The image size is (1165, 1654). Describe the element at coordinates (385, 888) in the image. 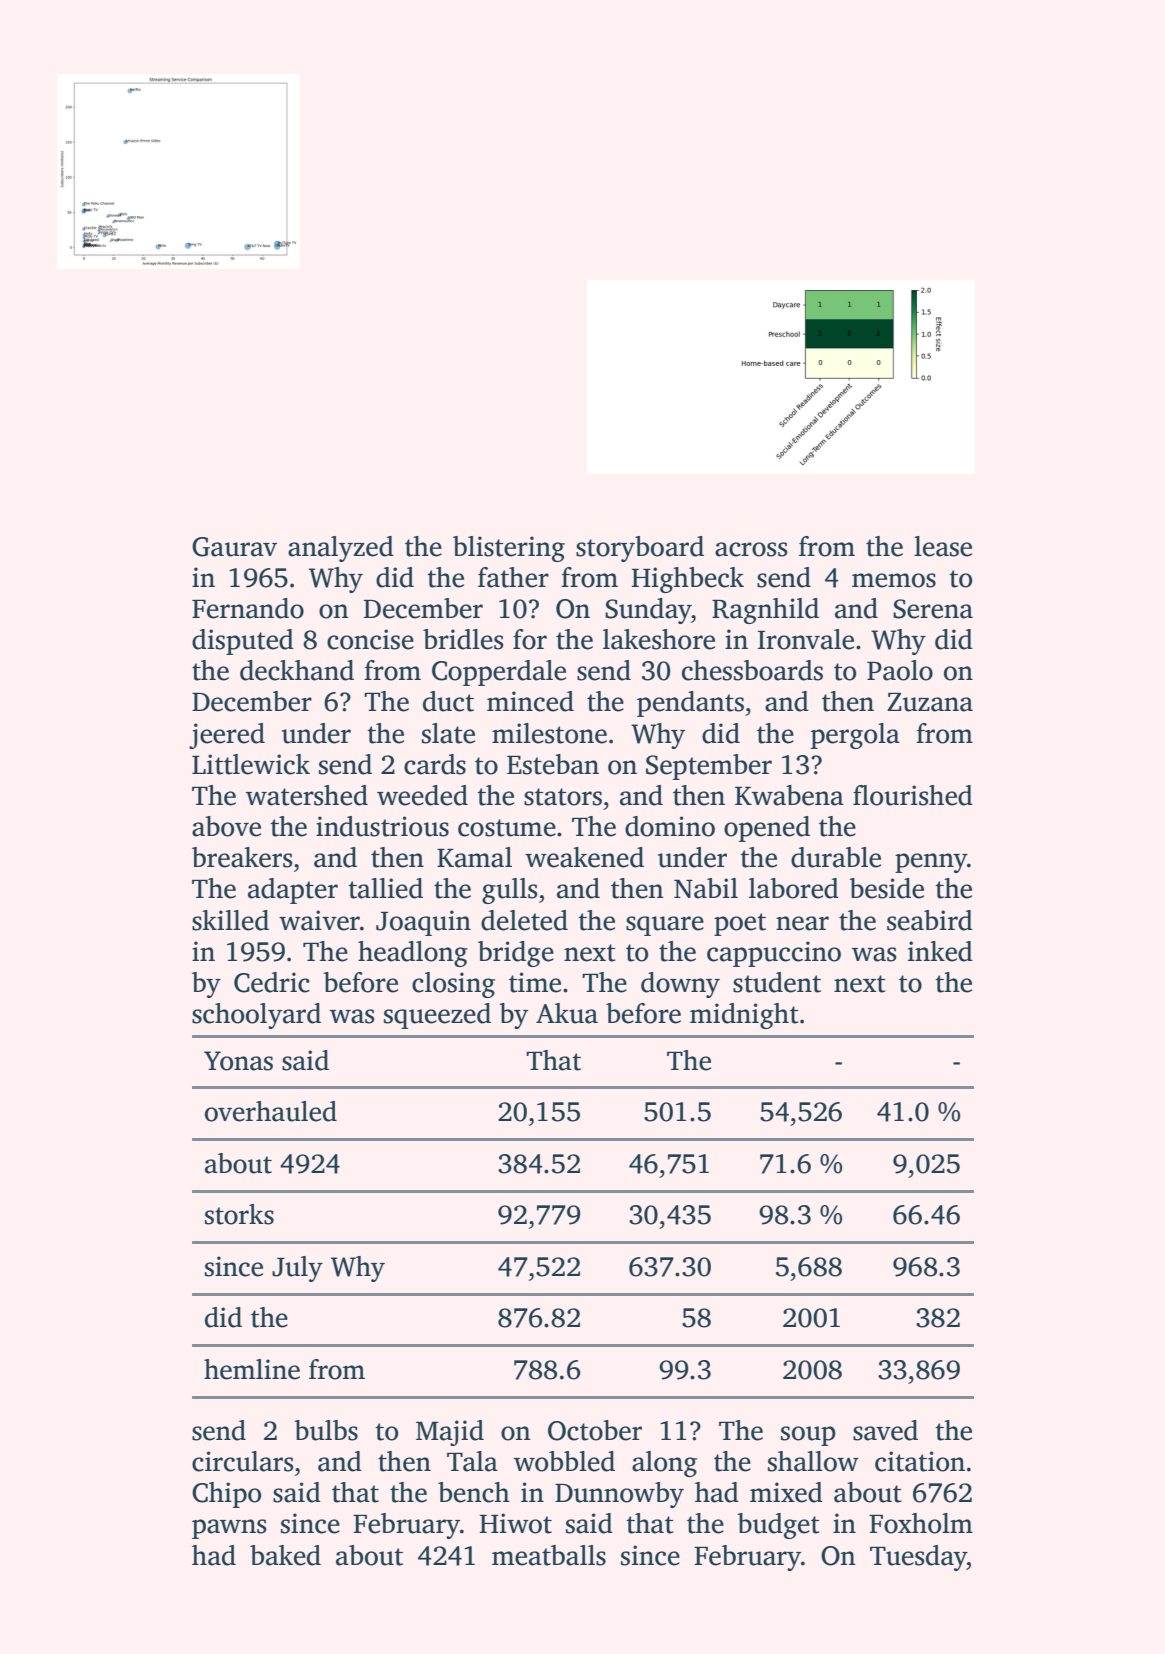

I see `tallied` at that location.
